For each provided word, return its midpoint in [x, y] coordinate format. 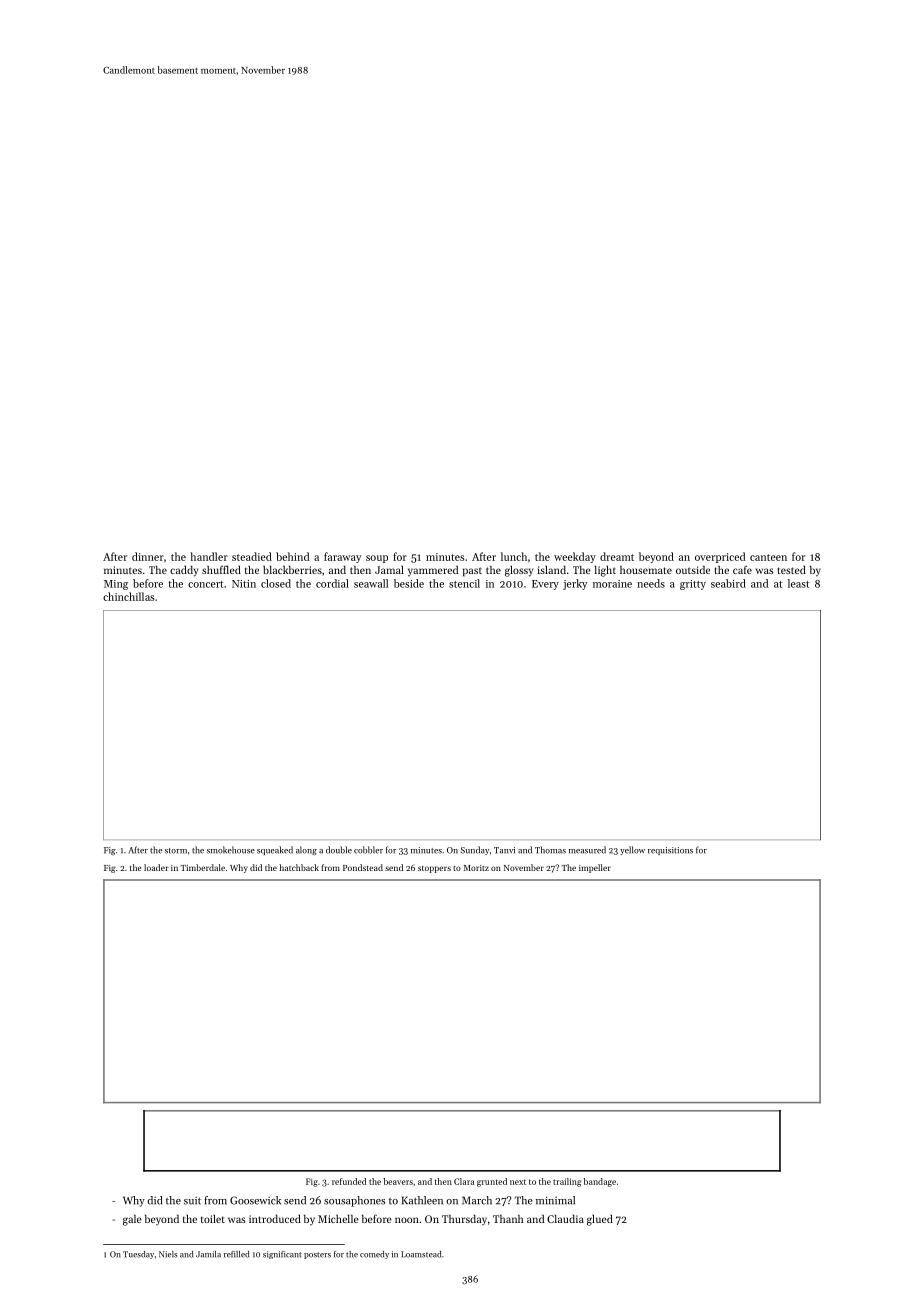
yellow [632, 850]
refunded [349, 1181]
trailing [567, 1182]
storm [176, 851]
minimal [555, 1200]
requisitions [670, 851]
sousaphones [354, 1201]
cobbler [368, 850]
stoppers [434, 869]
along [306, 851]
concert [206, 584]
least [799, 583]
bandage [600, 1182]
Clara [464, 1181]
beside [409, 583]
